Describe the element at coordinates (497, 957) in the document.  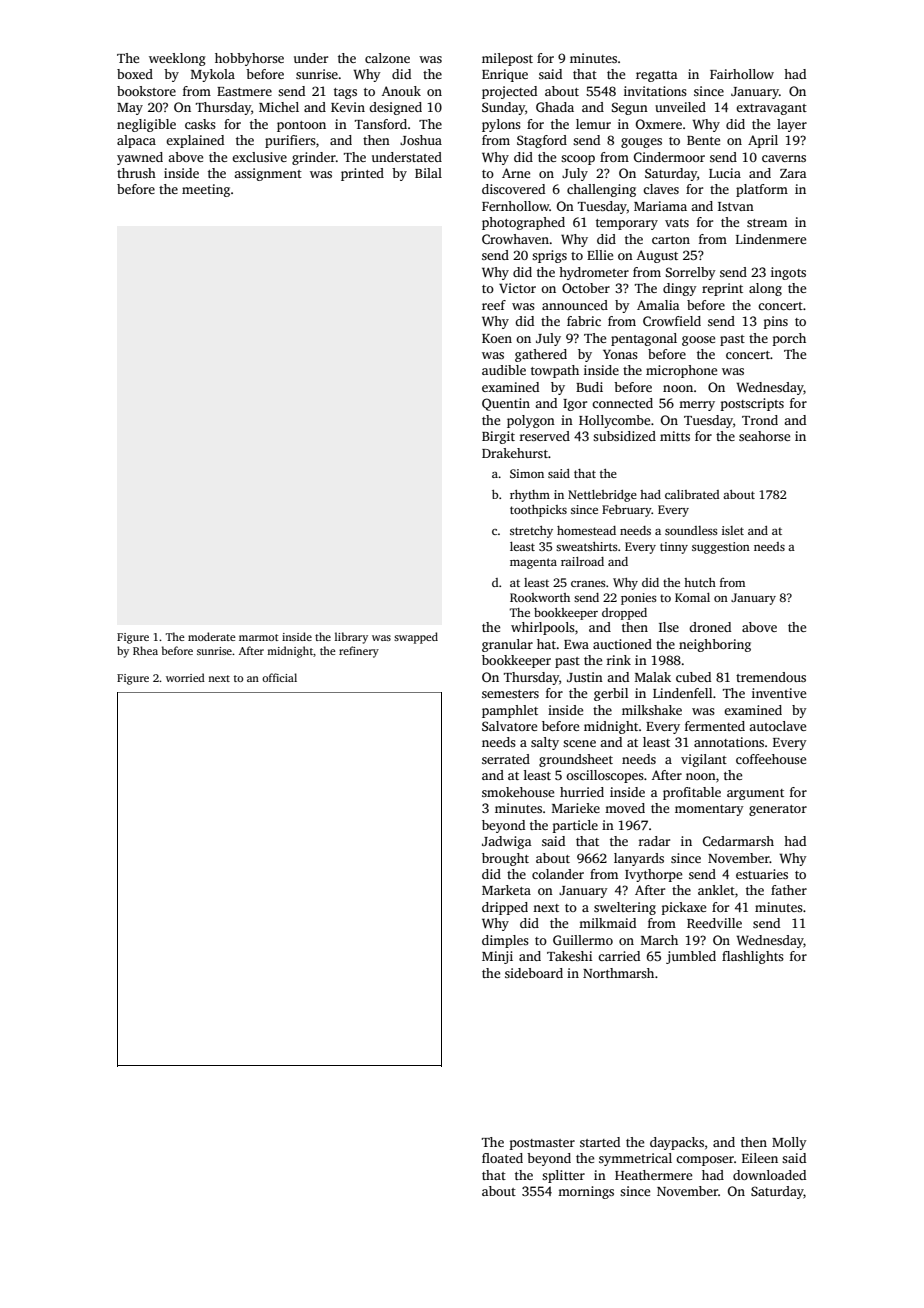
I see `Minji` at that location.
